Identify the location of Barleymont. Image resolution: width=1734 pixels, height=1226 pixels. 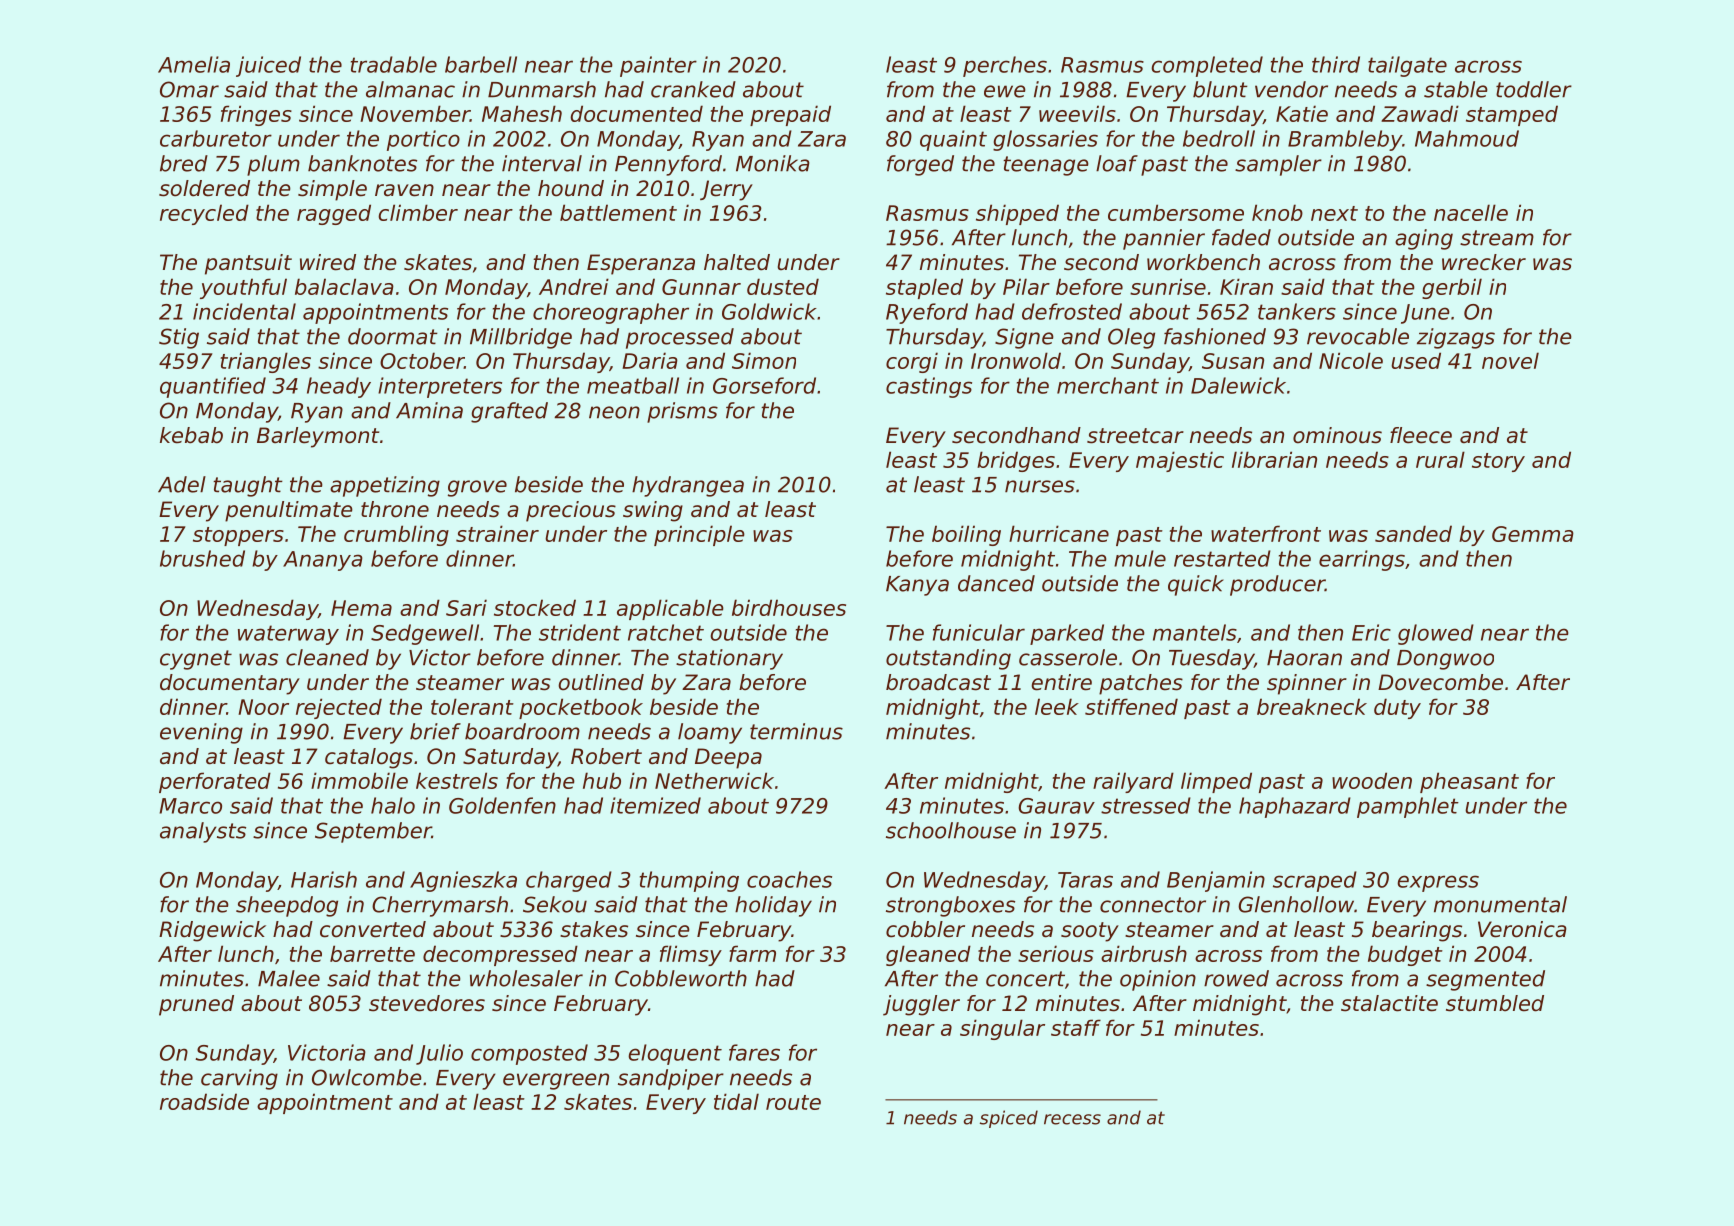
(318, 437).
